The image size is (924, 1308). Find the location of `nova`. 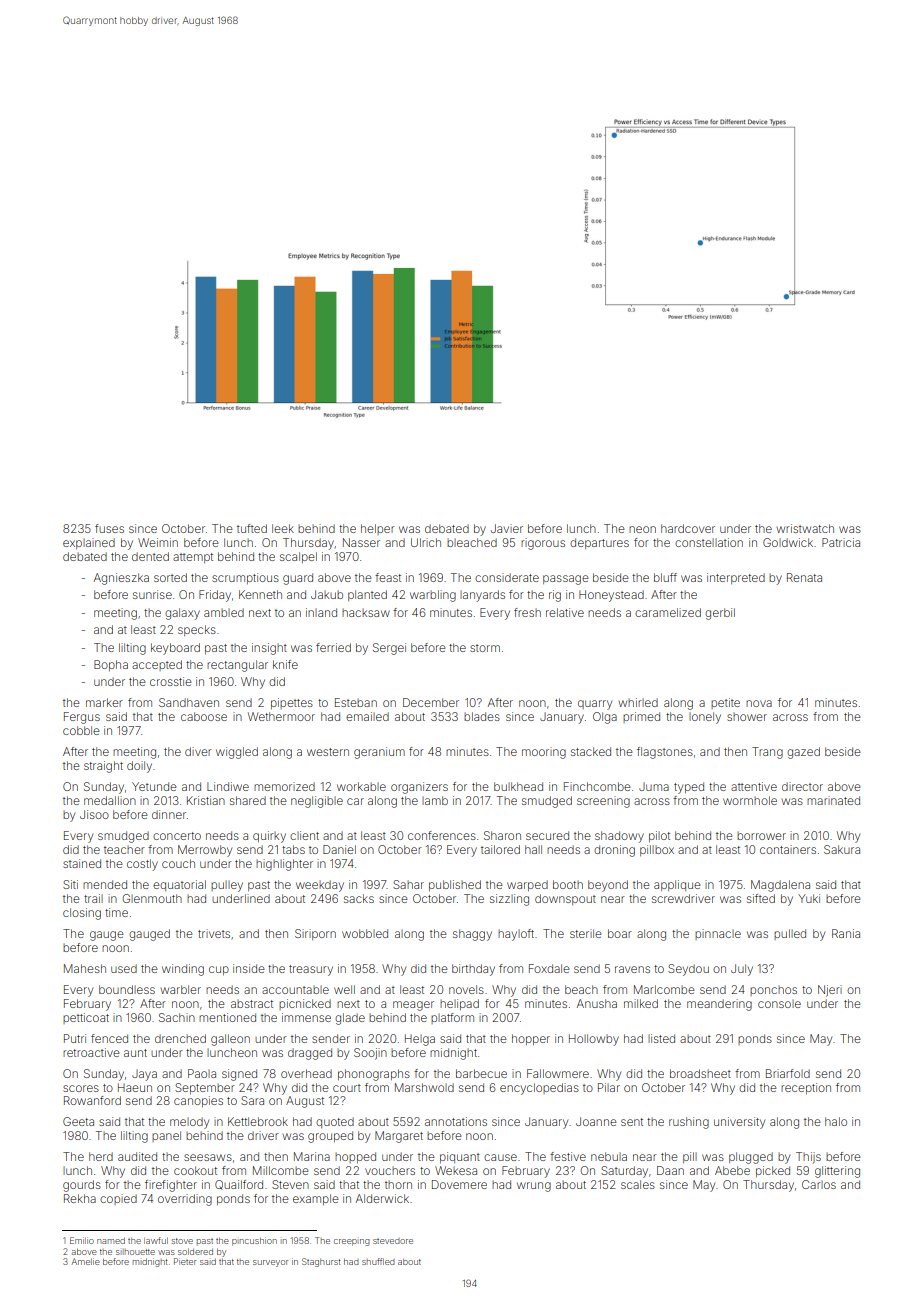

nova is located at coordinates (759, 703).
